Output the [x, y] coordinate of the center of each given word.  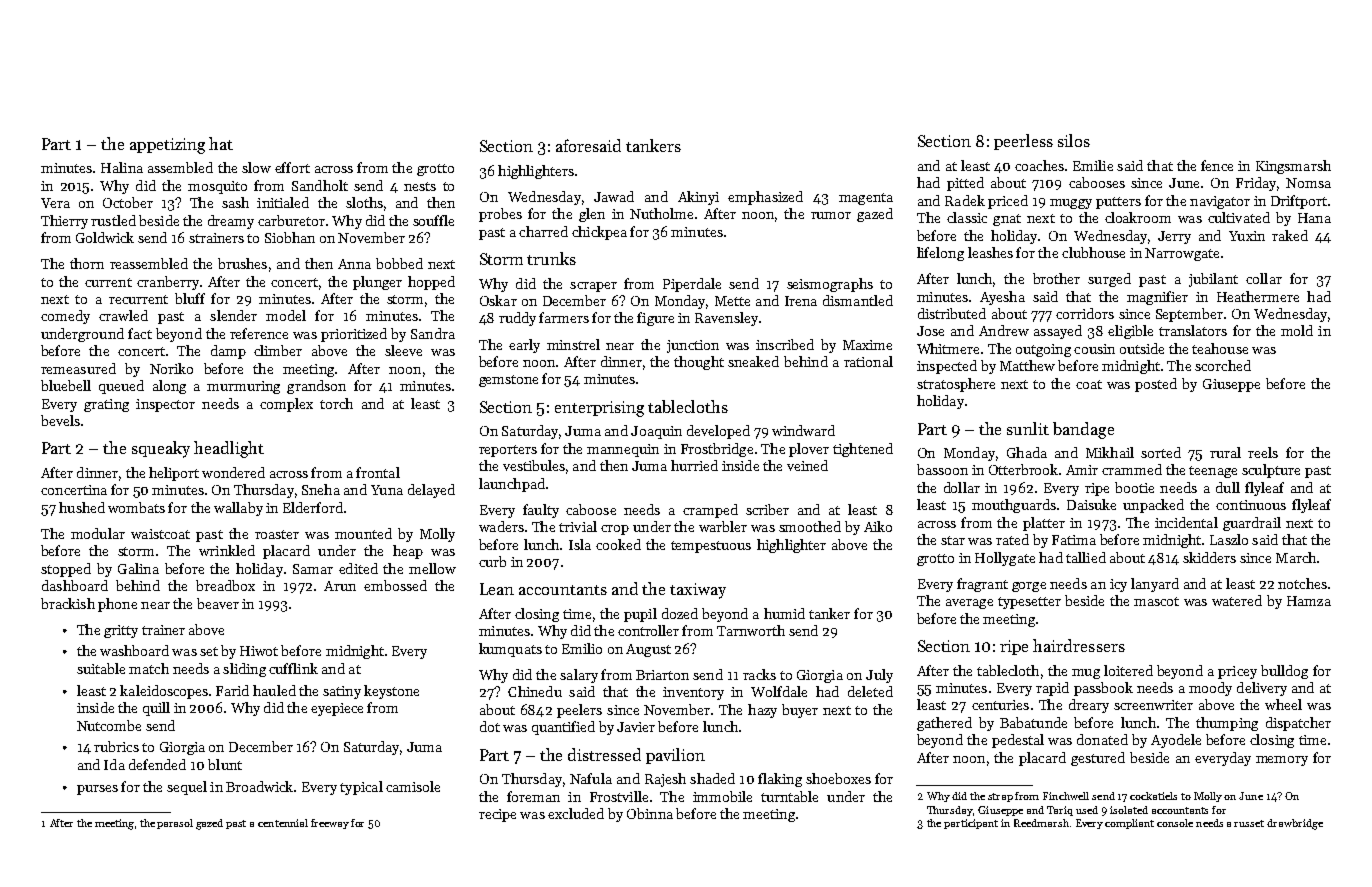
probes [500, 215]
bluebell [66, 385]
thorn [87, 263]
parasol [175, 824]
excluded [576, 813]
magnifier [1157, 298]
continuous [1251, 505]
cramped [710, 511]
